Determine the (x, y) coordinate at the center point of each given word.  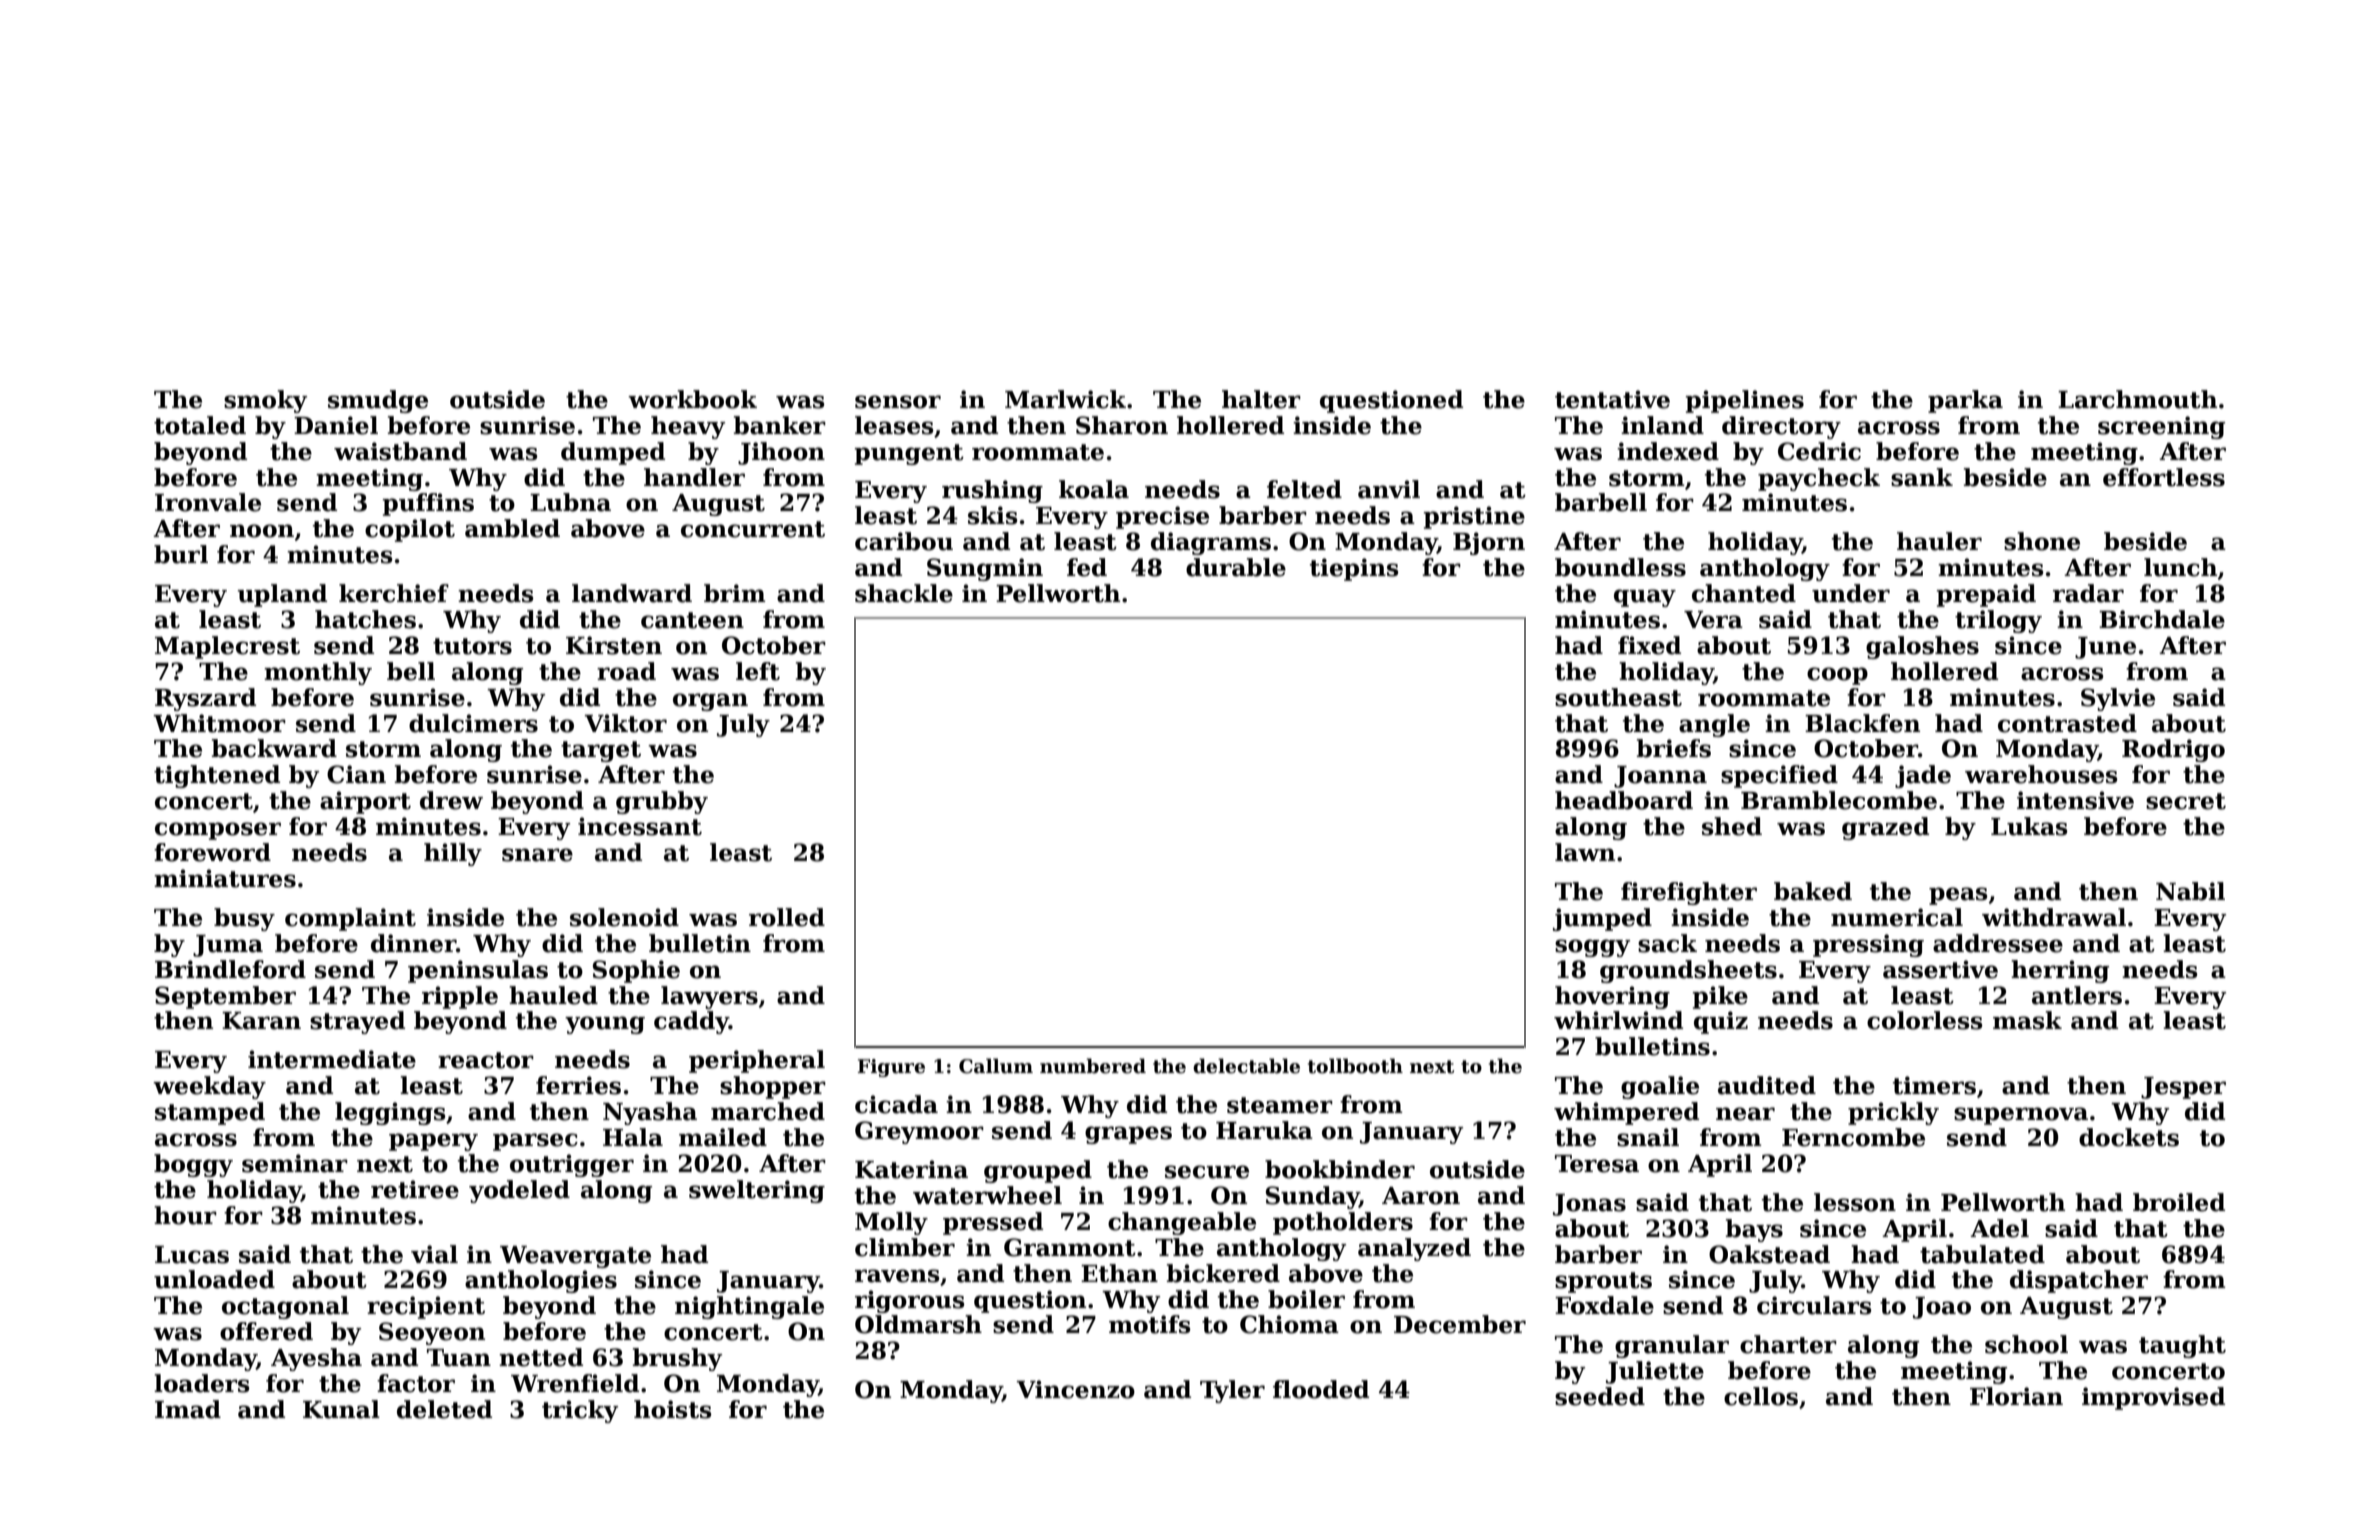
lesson (1855, 1202)
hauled (553, 995)
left (758, 671)
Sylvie (2118, 699)
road (626, 671)
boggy (193, 1165)
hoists (673, 1409)
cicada (896, 1104)
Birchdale (2162, 619)
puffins (428, 504)
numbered (1093, 1066)
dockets (2129, 1137)
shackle (904, 593)
